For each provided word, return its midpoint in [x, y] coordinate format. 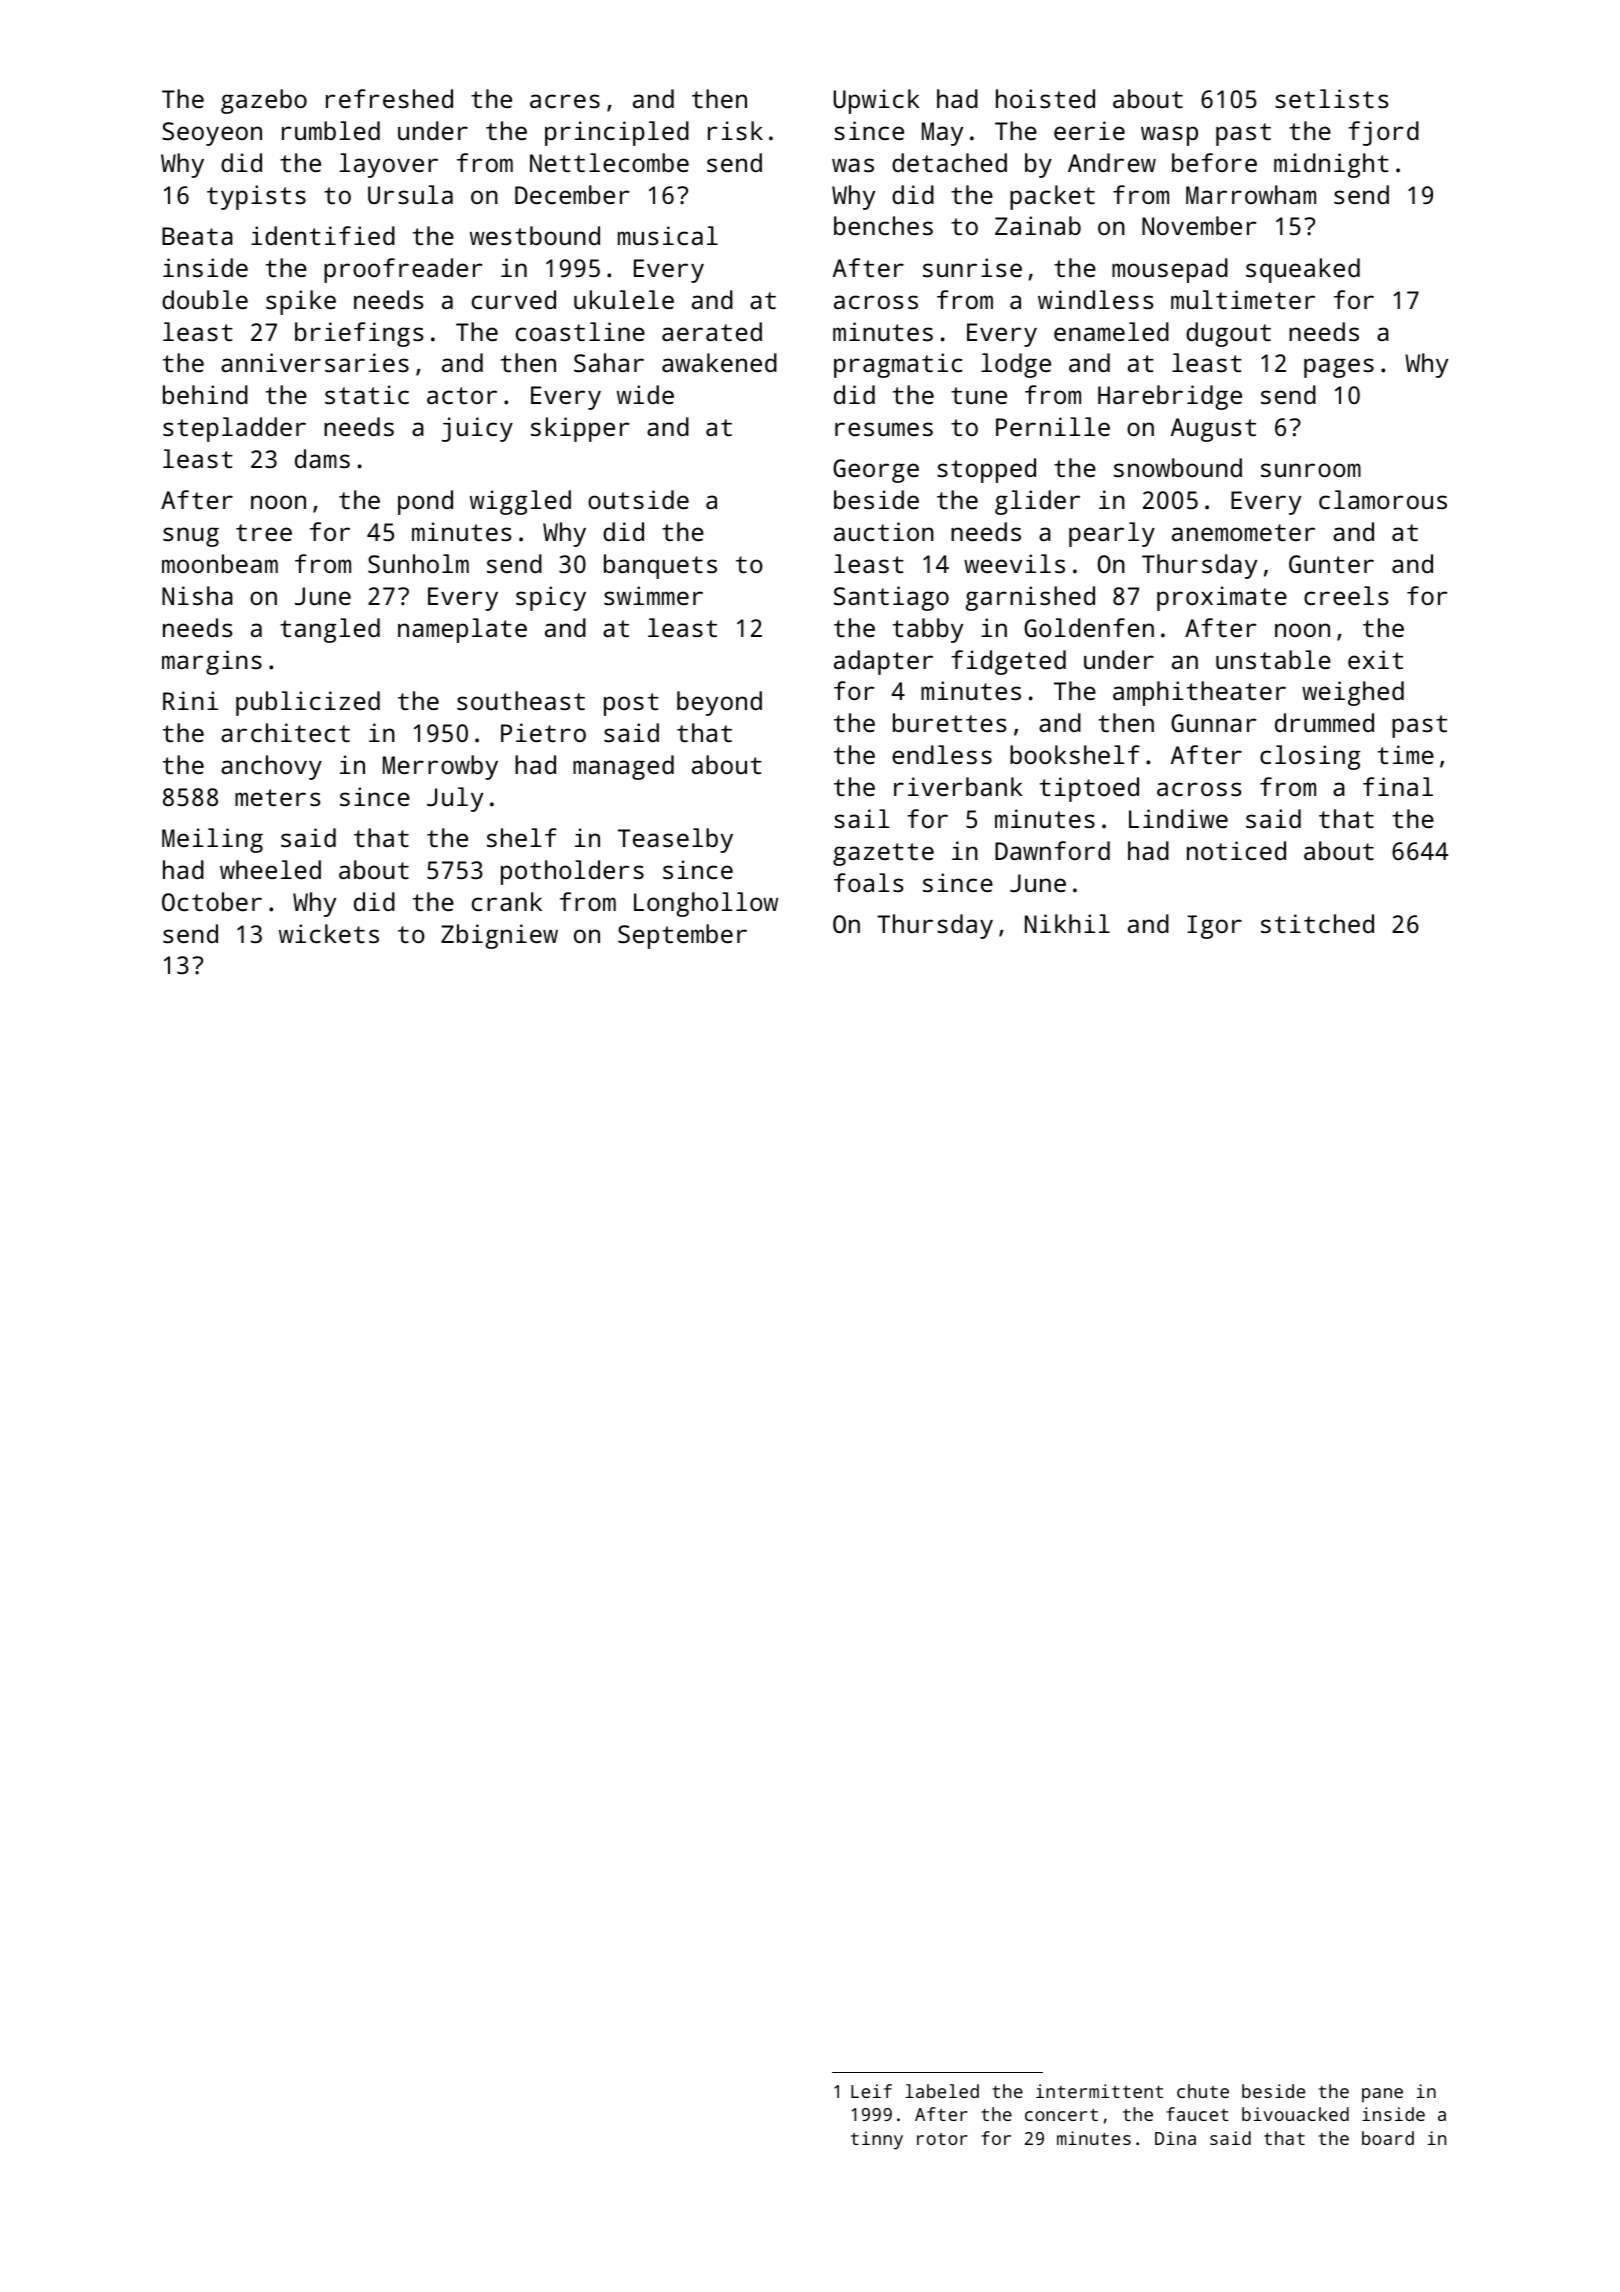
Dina [1175, 2138]
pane [1382, 2095]
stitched [1317, 923]
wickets [329, 933]
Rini [190, 700]
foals [868, 882]
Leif [871, 2091]
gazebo [264, 101]
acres [565, 101]
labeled [942, 2091]
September [682, 936]
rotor [942, 2139]
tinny [877, 2140]
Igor [1214, 927]
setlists [1331, 98]
